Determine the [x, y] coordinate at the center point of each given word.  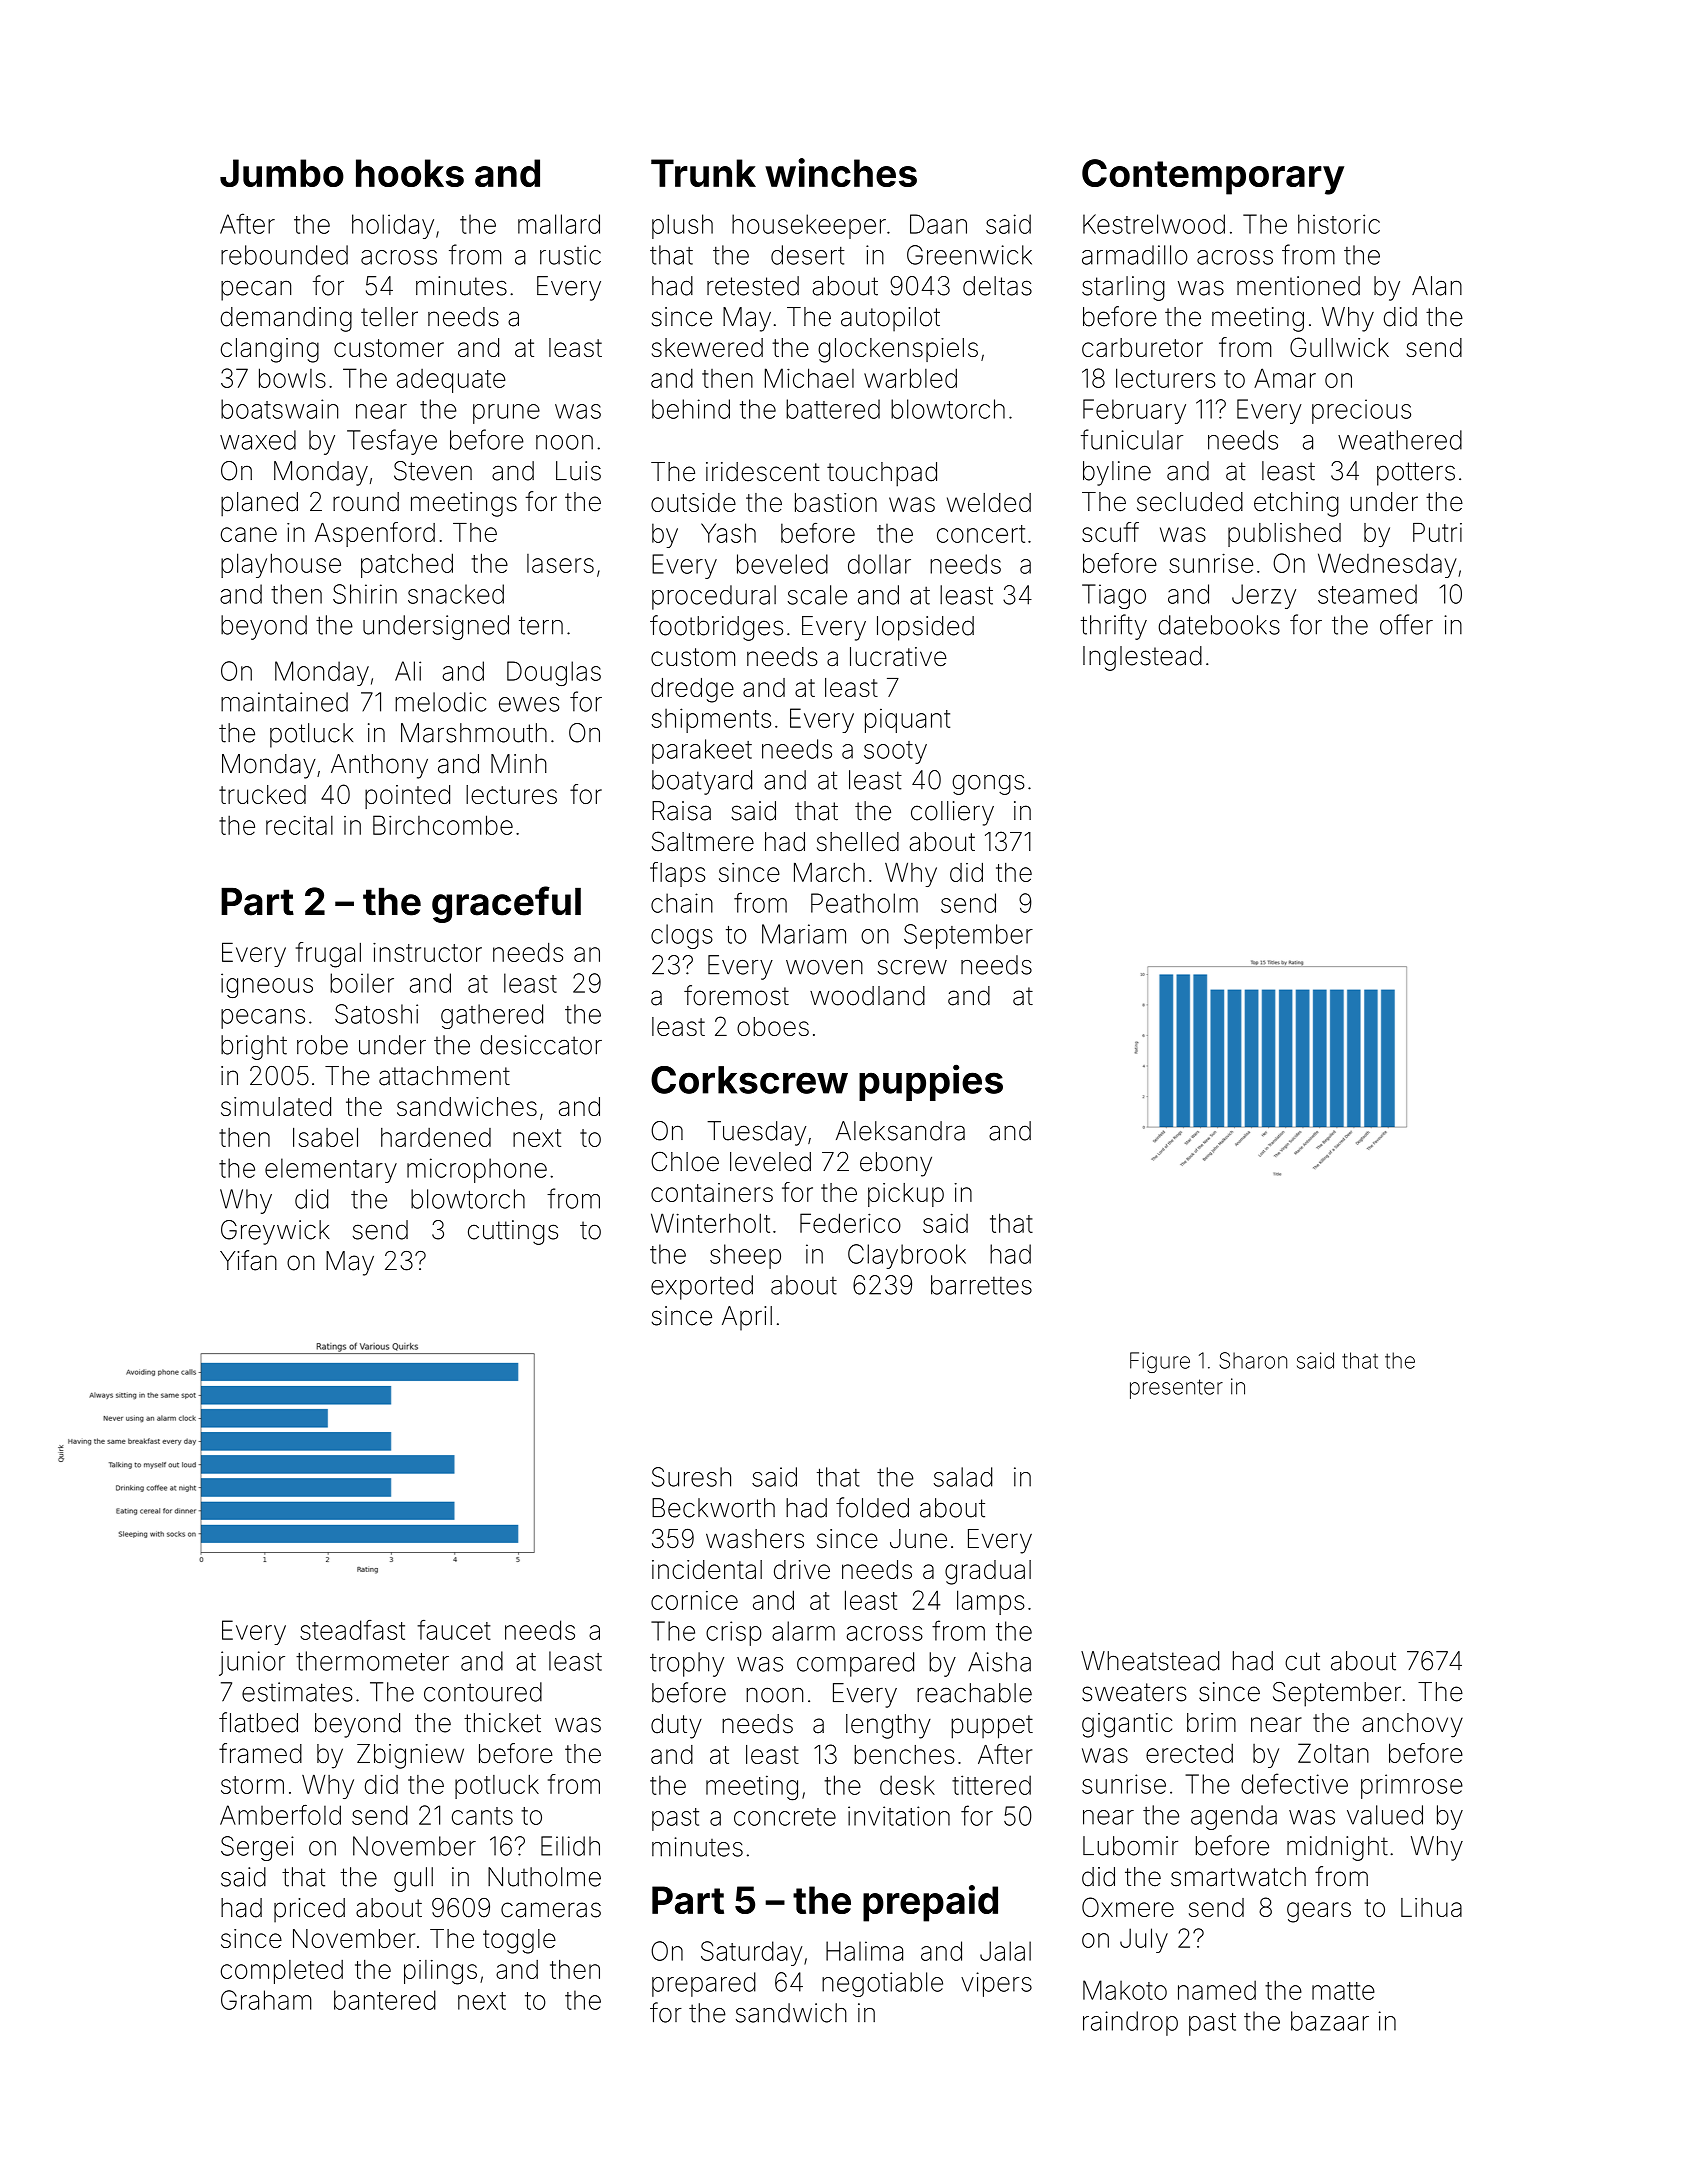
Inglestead [1142, 658]
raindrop [1130, 2023]
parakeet [702, 751]
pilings [440, 1972]
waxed [258, 440]
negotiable [882, 1984]
